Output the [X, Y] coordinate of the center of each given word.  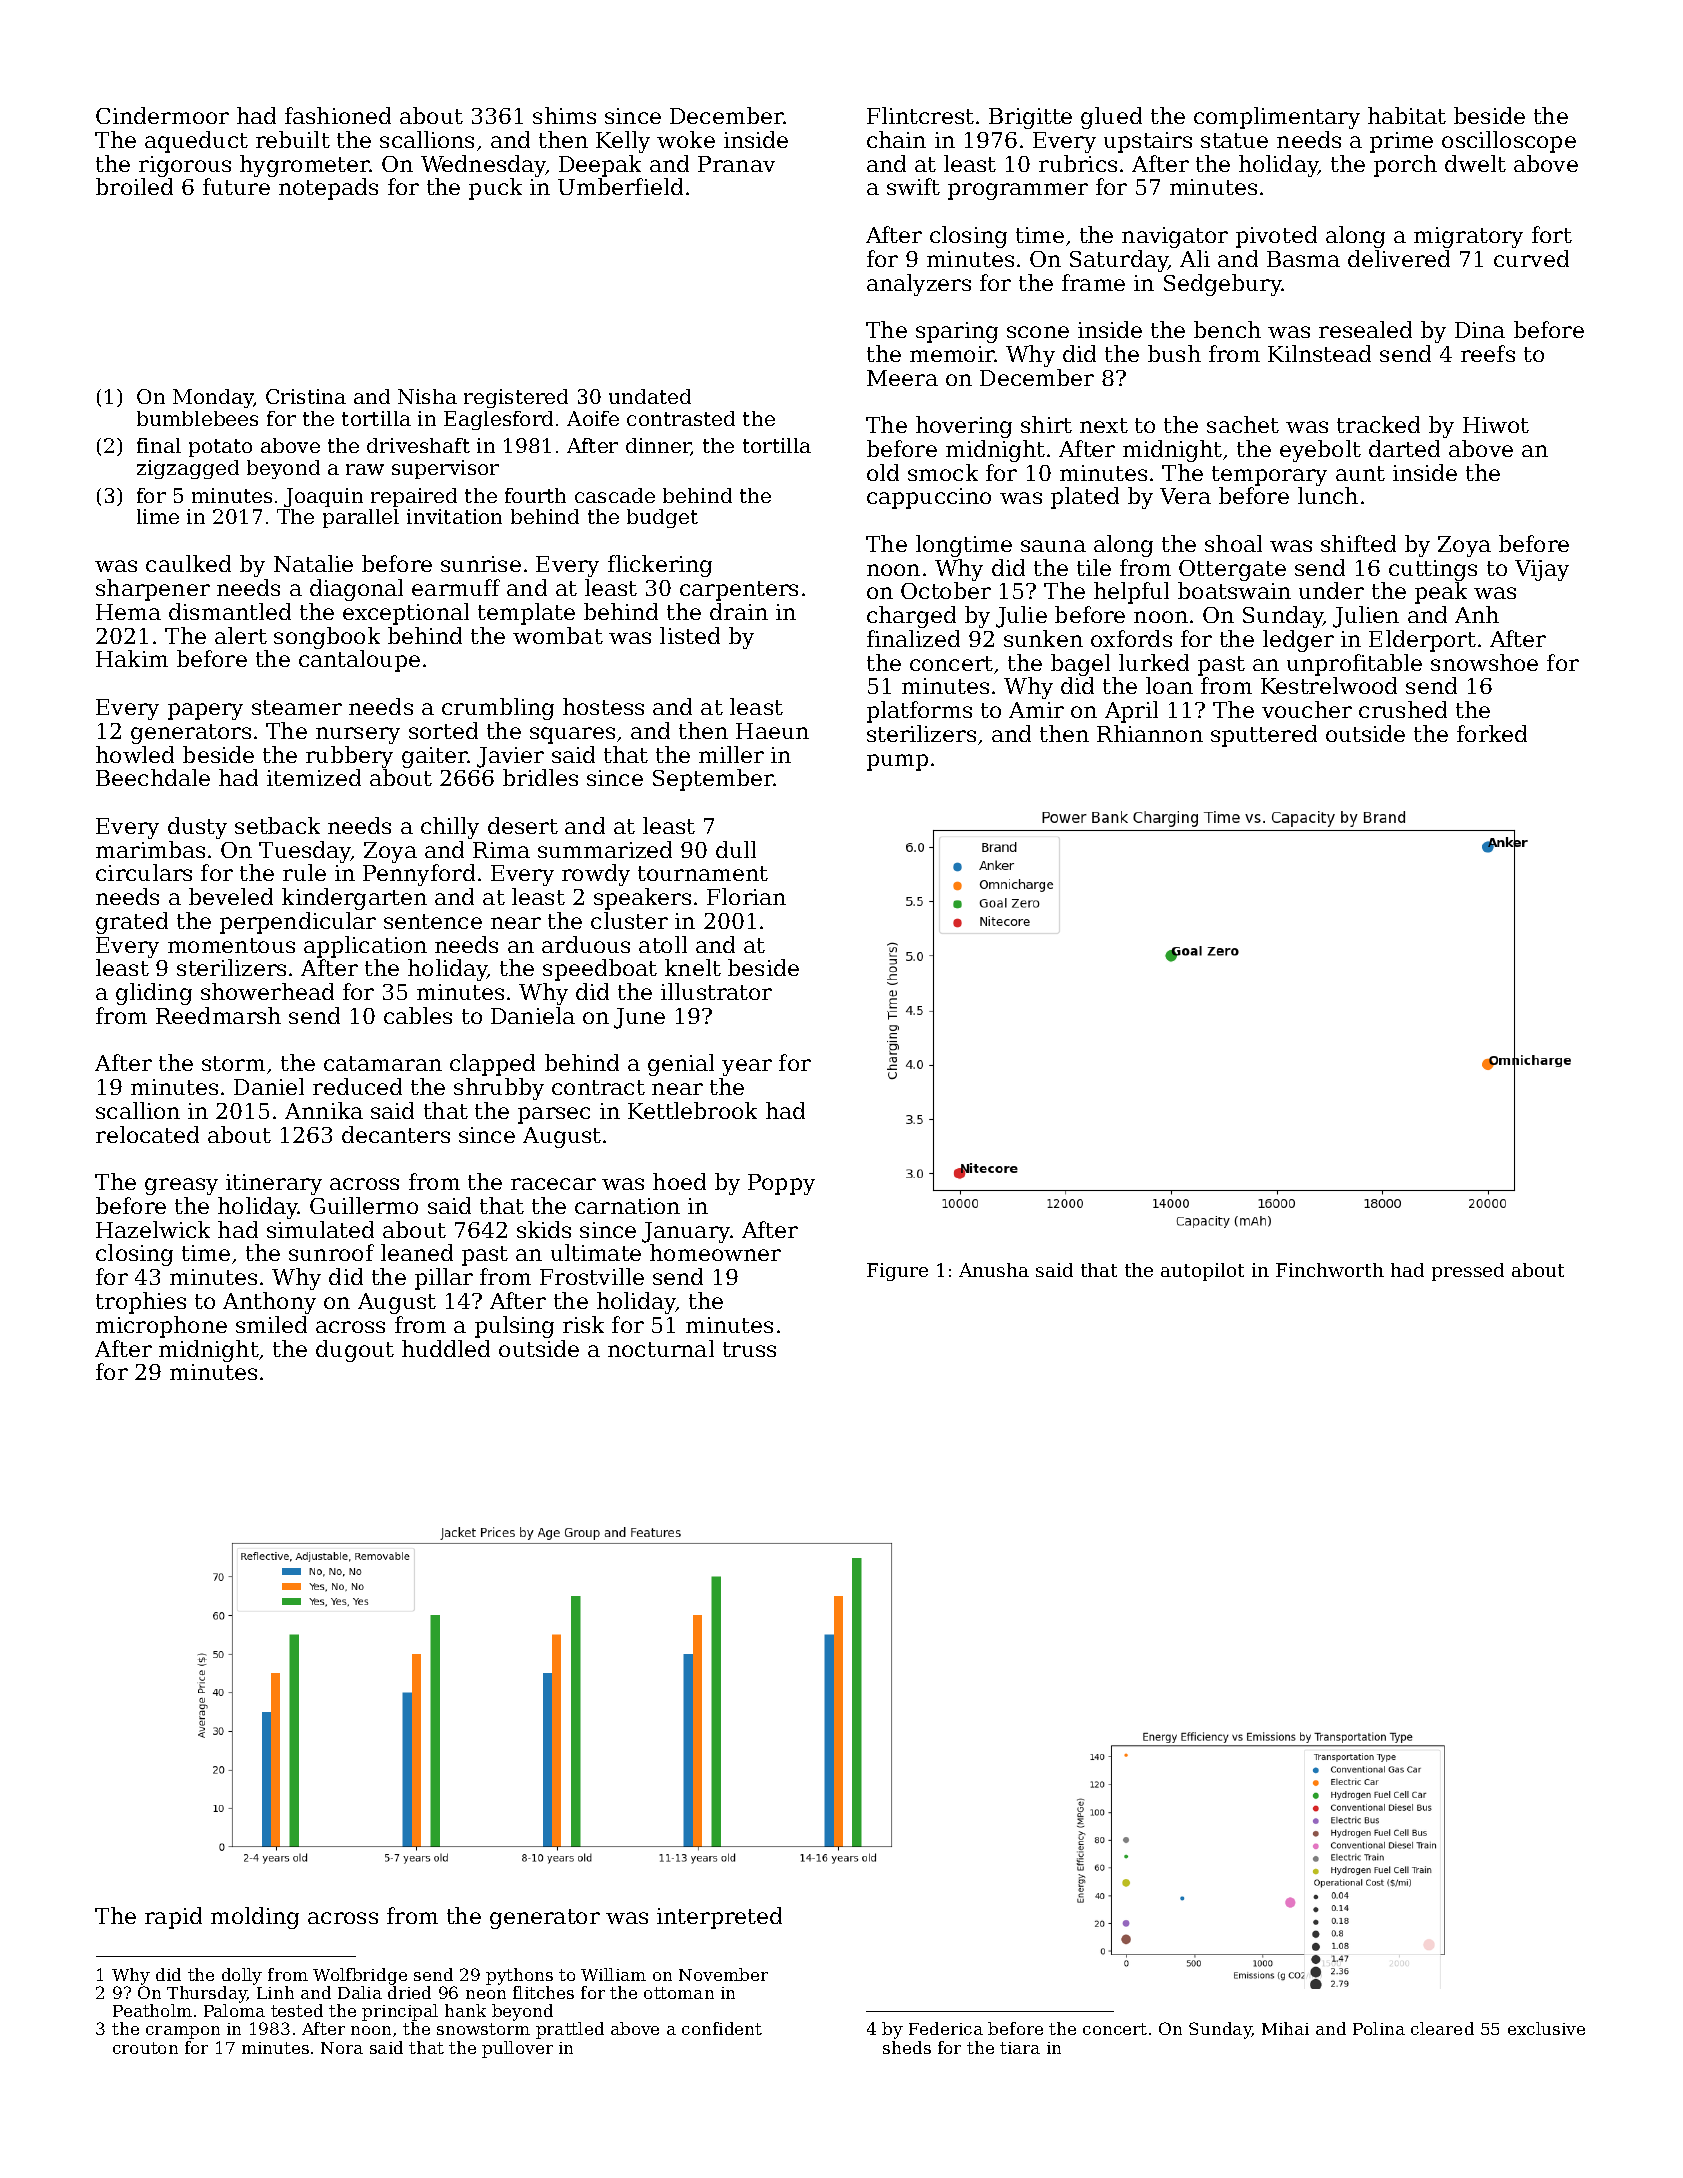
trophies [141, 1303]
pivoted [1276, 237]
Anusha [994, 1270]
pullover [517, 2049]
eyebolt [1320, 451]
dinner [658, 447]
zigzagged [188, 469]
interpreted [719, 1918]
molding [255, 1918]
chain [896, 139]
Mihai [1285, 2028]
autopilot [1202, 1272]
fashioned [338, 115]
